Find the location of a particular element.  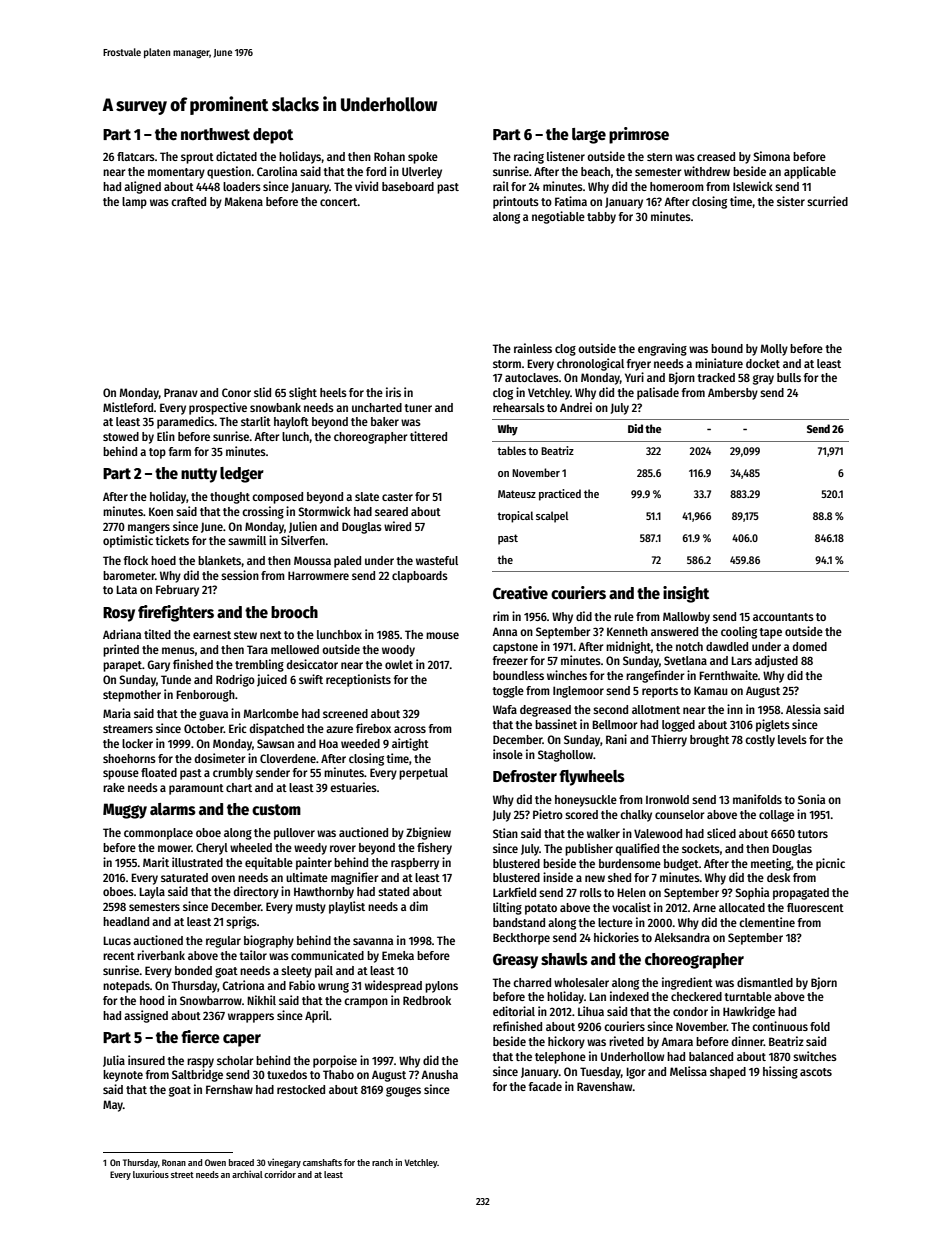

bulls is located at coordinates (789, 377).
